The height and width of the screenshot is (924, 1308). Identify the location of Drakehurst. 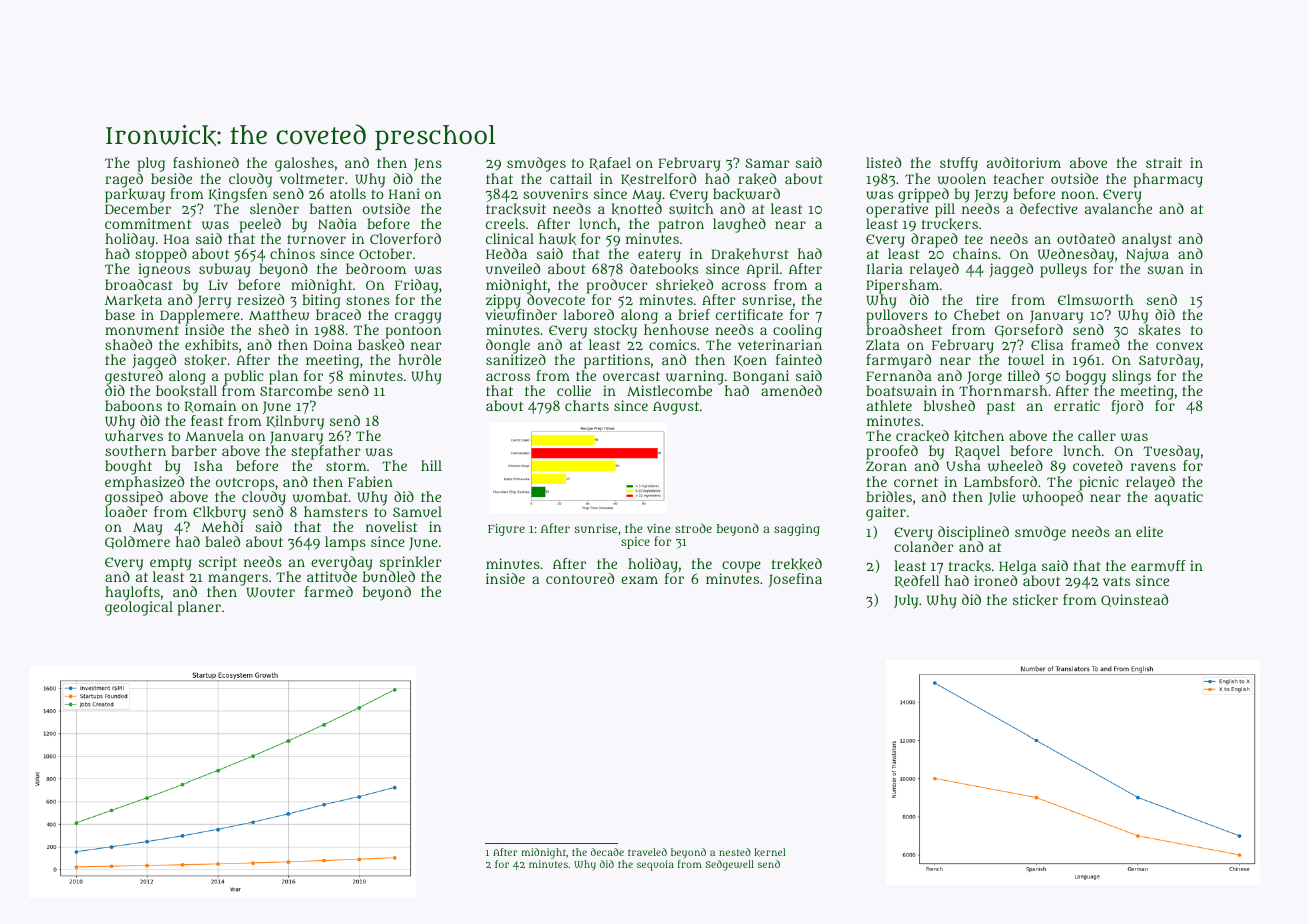
(750, 254).
